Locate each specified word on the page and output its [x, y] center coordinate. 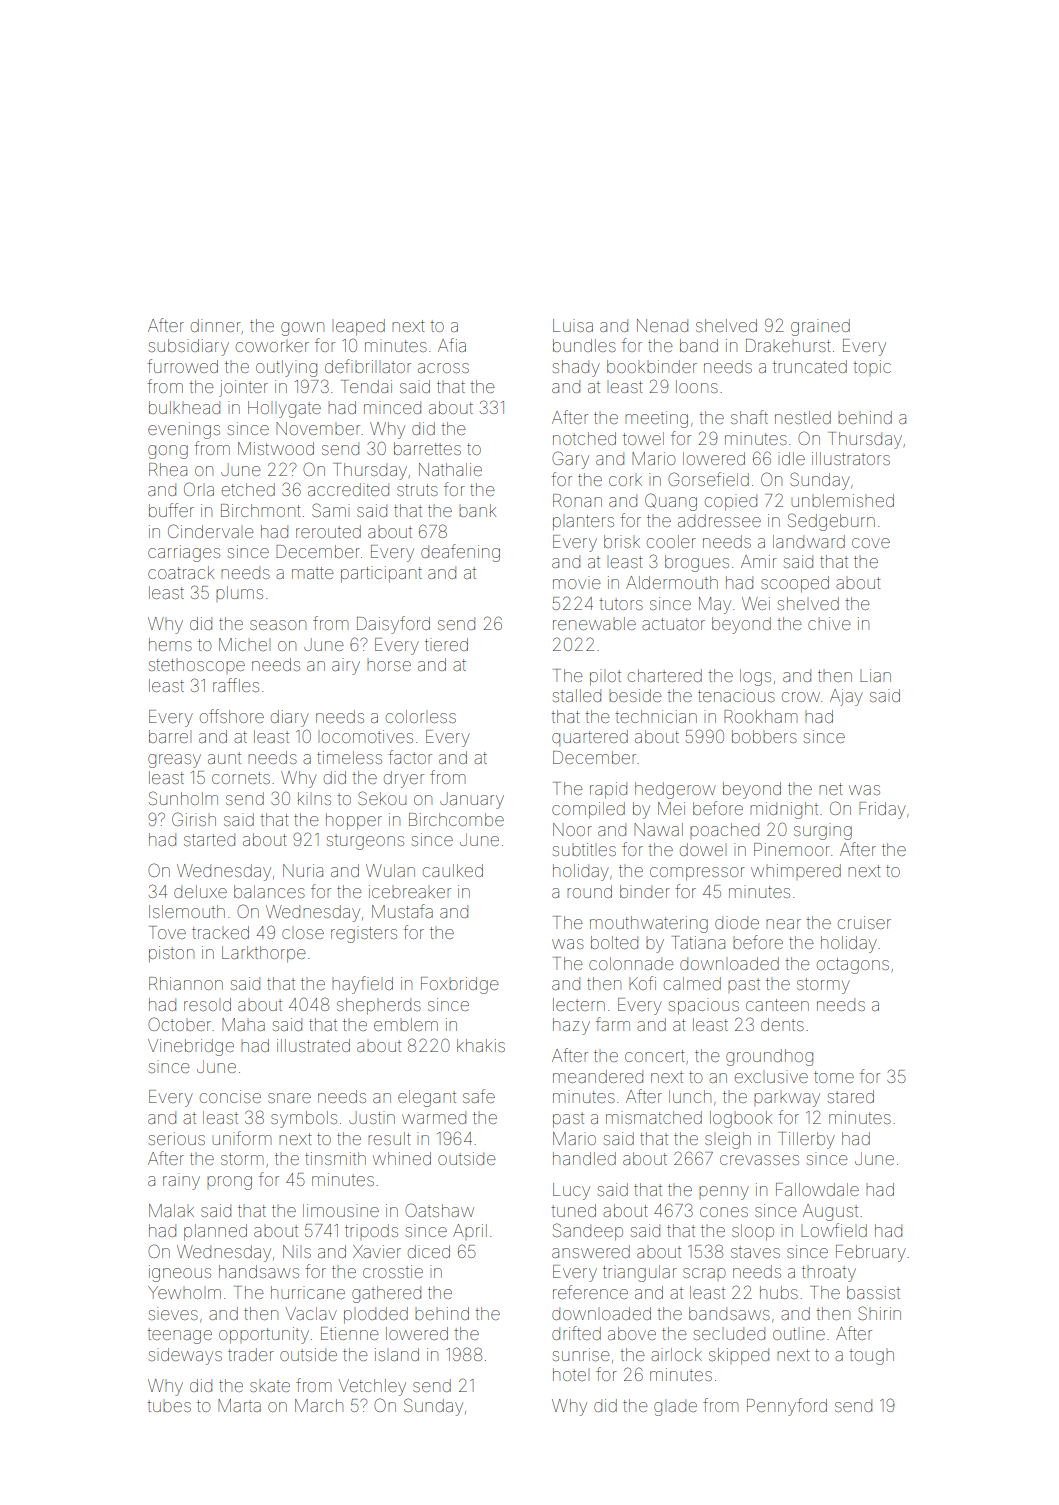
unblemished [843, 500]
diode [737, 922]
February [871, 1253]
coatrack [181, 572]
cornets [241, 778]
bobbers [764, 736]
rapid [608, 790]
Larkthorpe [264, 954]
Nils [297, 1251]
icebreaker [410, 891]
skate [270, 1386]
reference [590, 1292]
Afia [452, 345]
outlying [286, 368]
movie [577, 582]
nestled [803, 417]
